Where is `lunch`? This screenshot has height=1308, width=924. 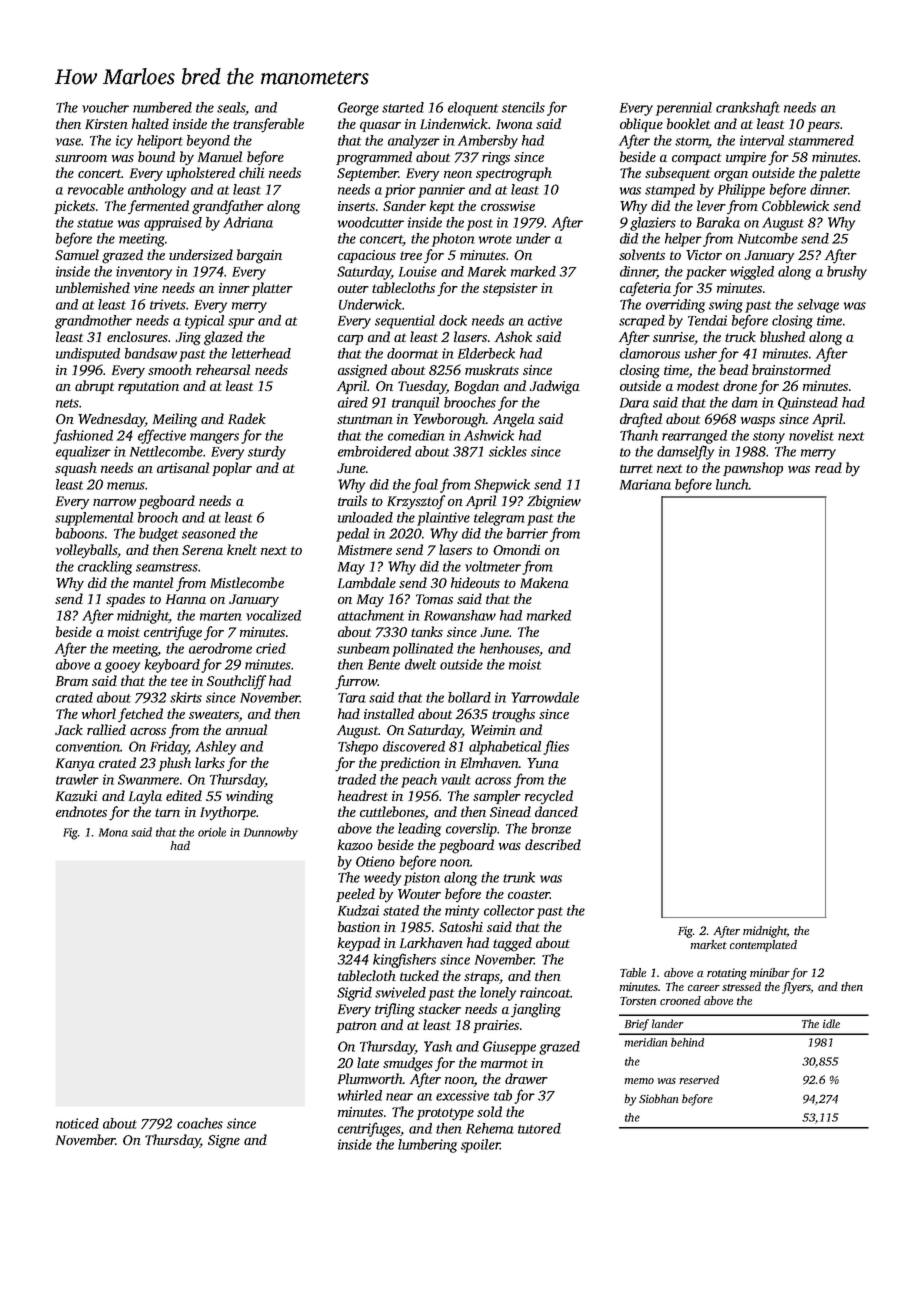 lunch is located at coordinates (732, 484).
